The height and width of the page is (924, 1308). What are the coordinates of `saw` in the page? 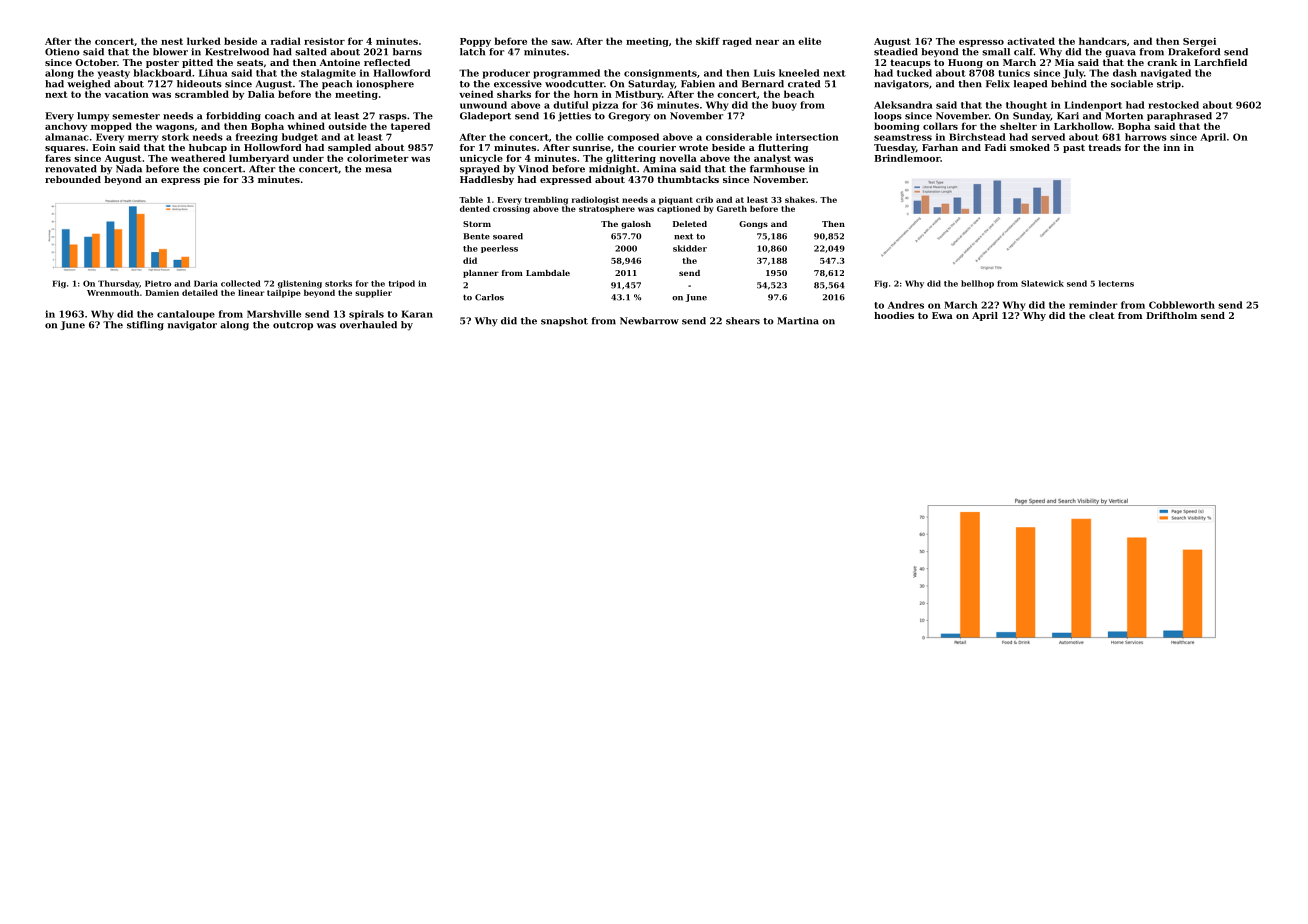 It's located at (561, 42).
